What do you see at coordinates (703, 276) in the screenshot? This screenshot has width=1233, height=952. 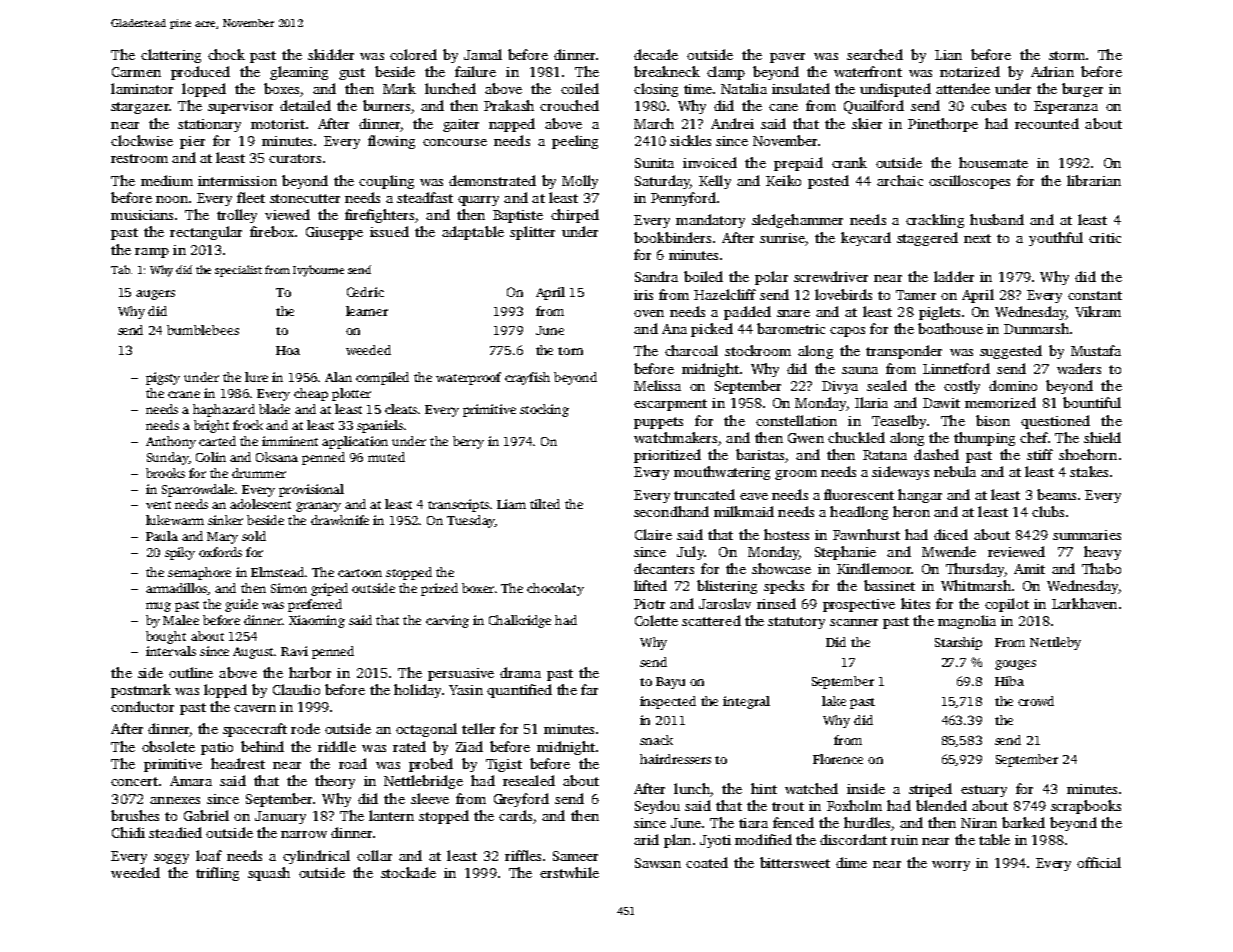 I see `boiled` at bounding box center [703, 276].
